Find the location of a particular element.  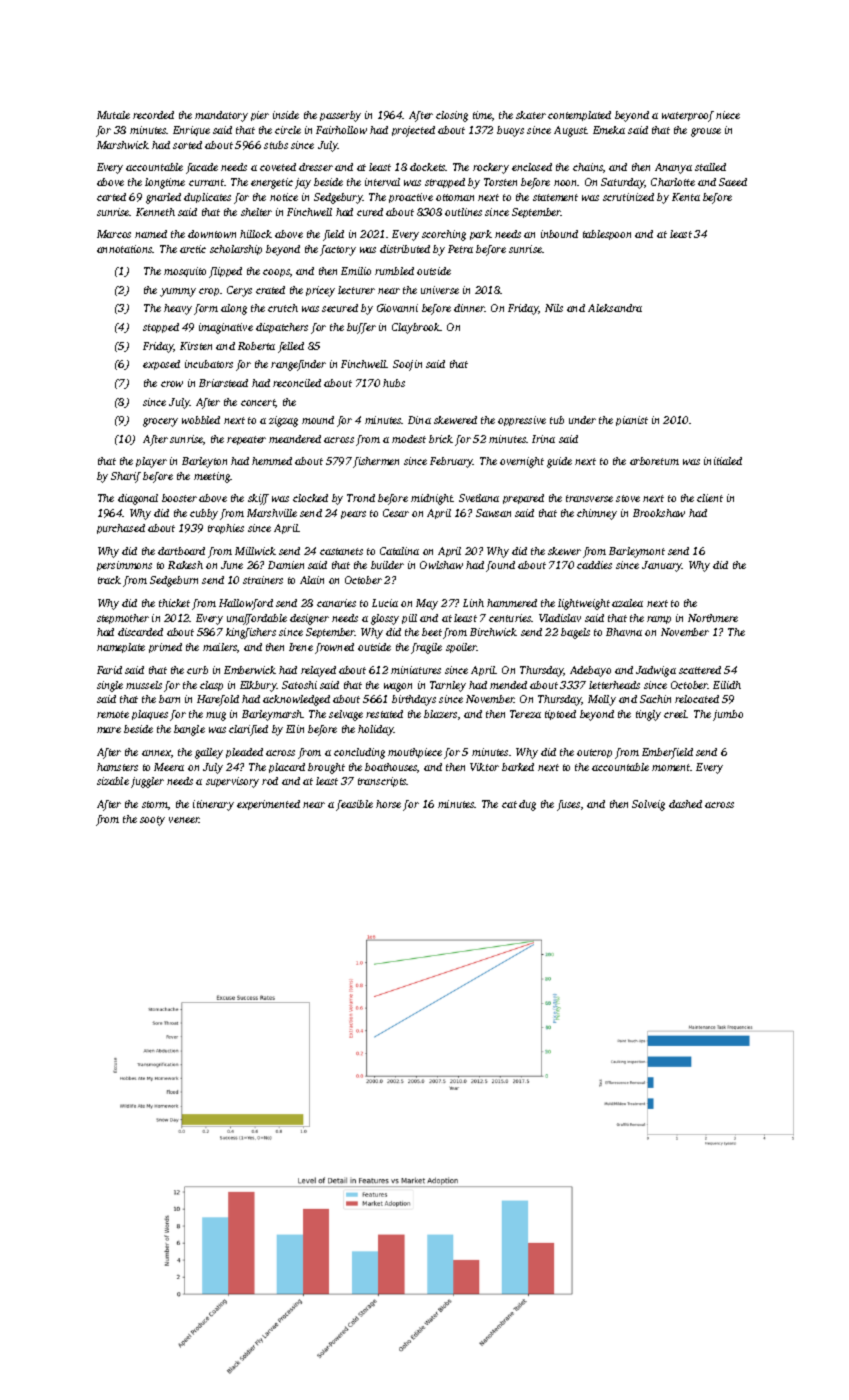

repeater is located at coordinates (246, 440).
